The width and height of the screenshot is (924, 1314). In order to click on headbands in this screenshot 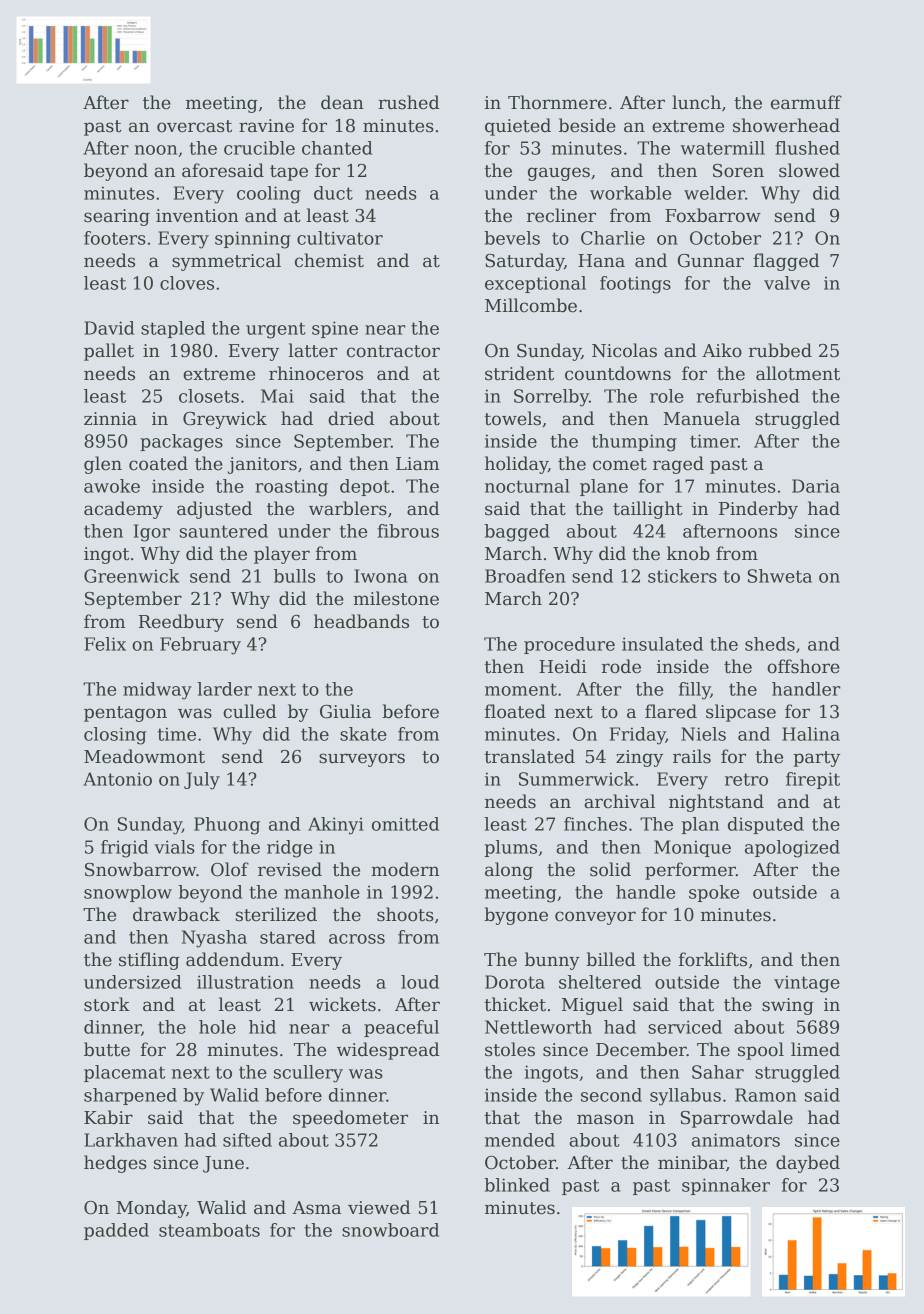, I will do `click(361, 621)`.
